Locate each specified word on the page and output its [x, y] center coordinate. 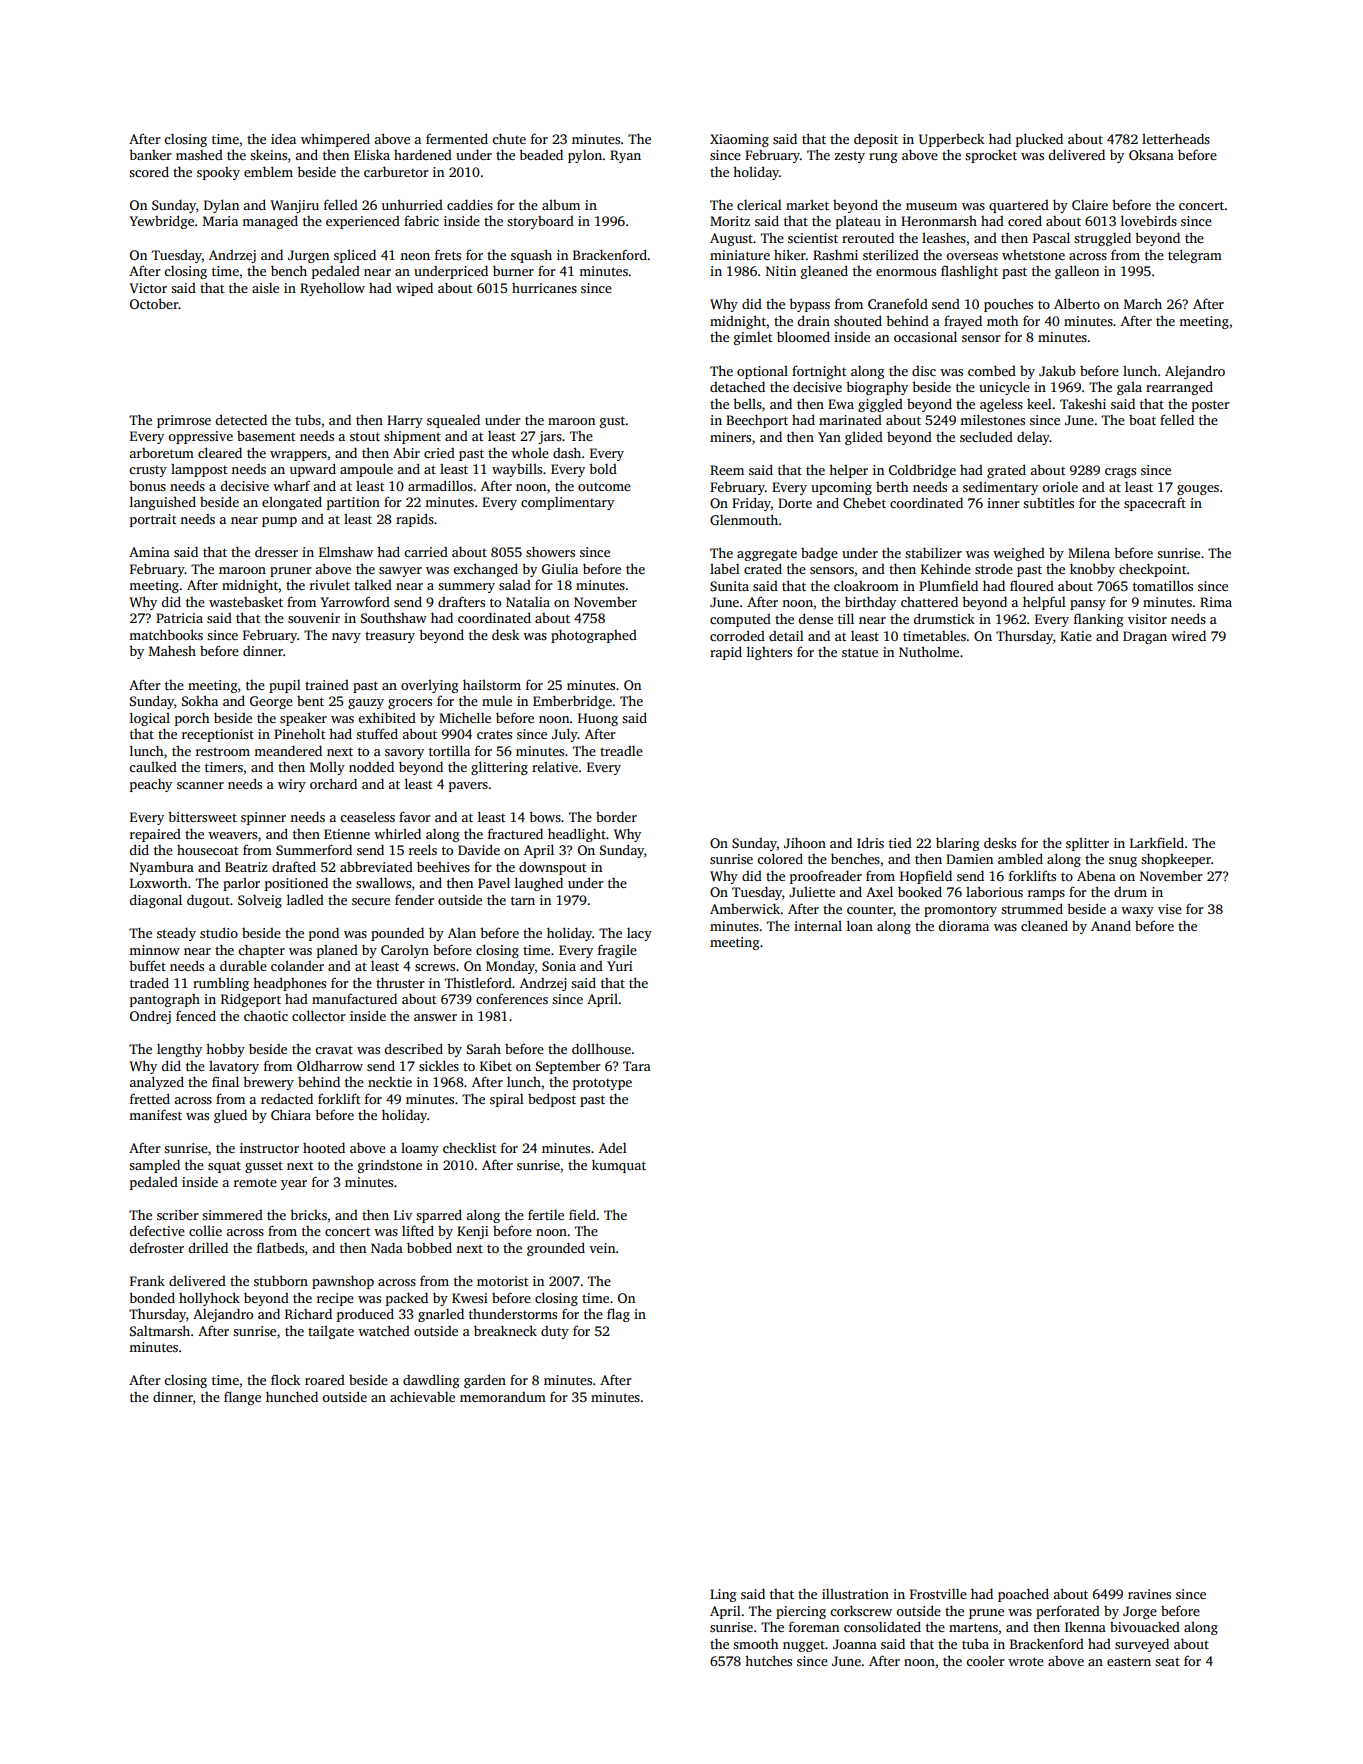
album [561, 205]
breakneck [505, 1330]
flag [618, 1315]
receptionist [218, 735]
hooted [324, 1147]
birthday [870, 603]
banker [150, 154]
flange [242, 1398]
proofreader [826, 877]
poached [1023, 1595]
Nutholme [929, 651]
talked [373, 585]
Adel [613, 1148]
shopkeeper [1176, 860]
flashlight [969, 272]
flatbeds [280, 1247]
